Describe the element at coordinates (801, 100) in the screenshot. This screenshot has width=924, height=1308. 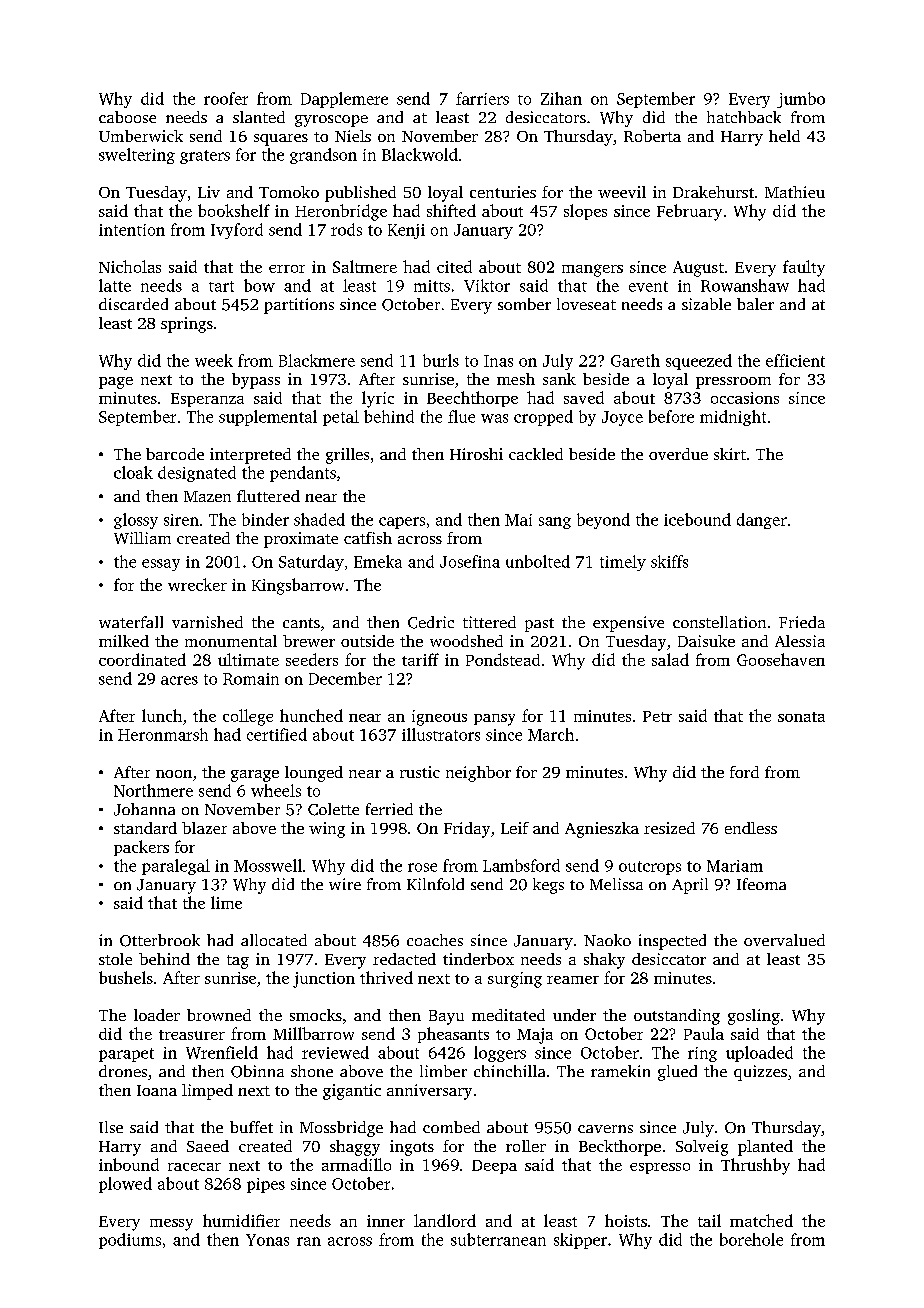
I see `jumbo` at that location.
